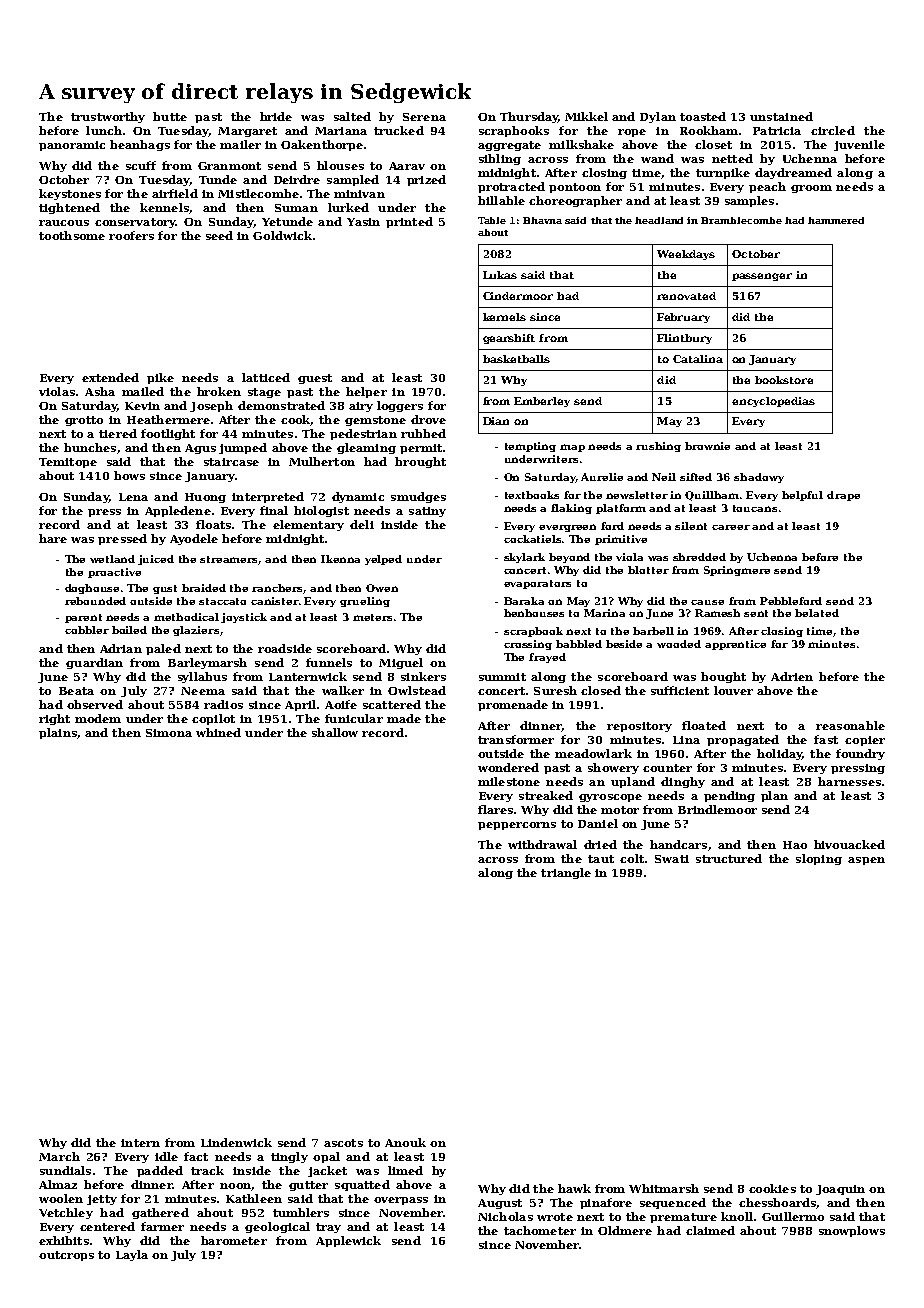 This image has height=1308, width=924. I want to click on taut, so click(601, 859).
